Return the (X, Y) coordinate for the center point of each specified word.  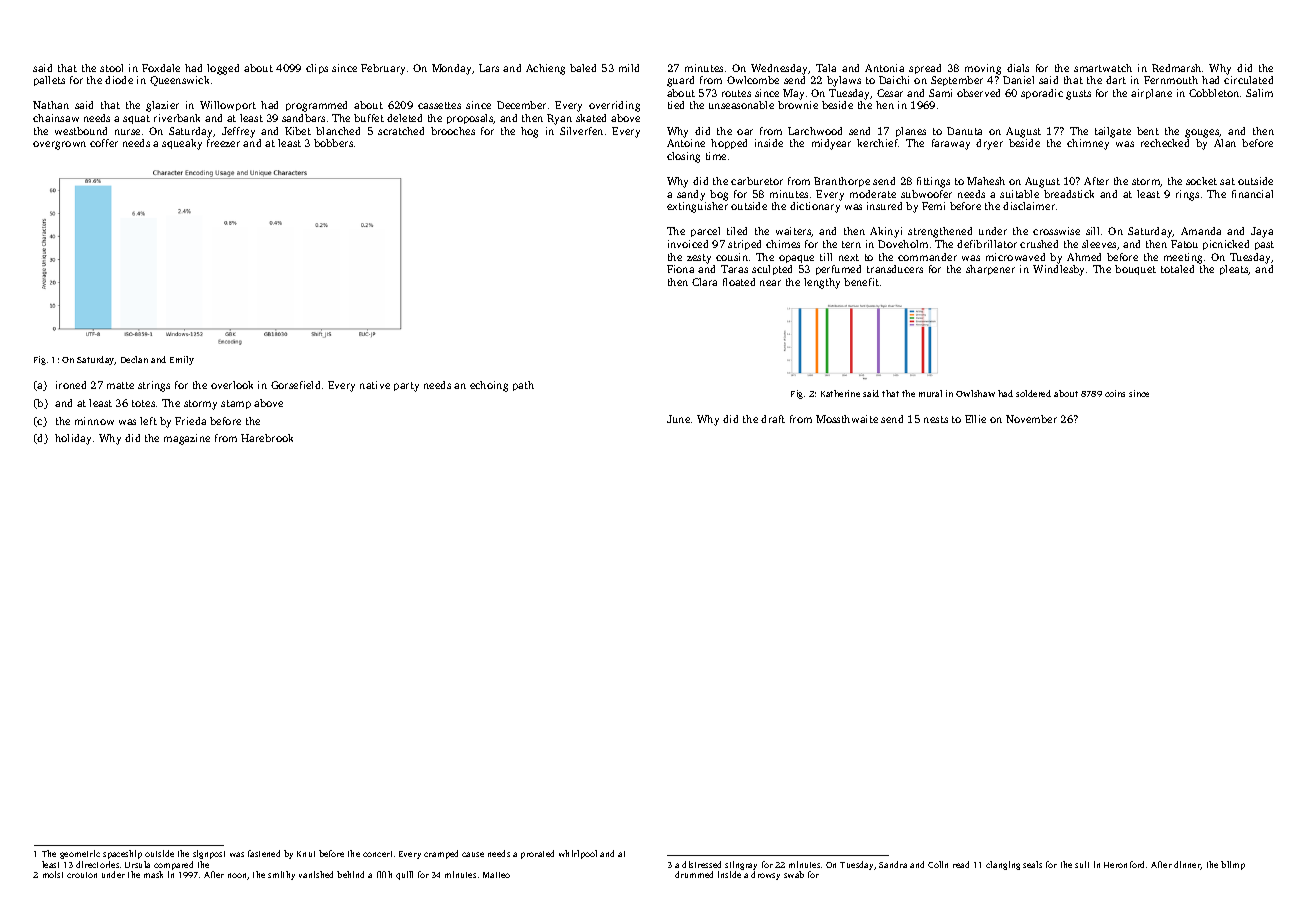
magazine (187, 439)
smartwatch (1103, 68)
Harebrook (267, 438)
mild (629, 68)
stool (111, 68)
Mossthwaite (847, 419)
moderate (873, 194)
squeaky (182, 144)
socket (1201, 181)
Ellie (975, 419)
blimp (1233, 865)
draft (773, 419)
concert (377, 854)
